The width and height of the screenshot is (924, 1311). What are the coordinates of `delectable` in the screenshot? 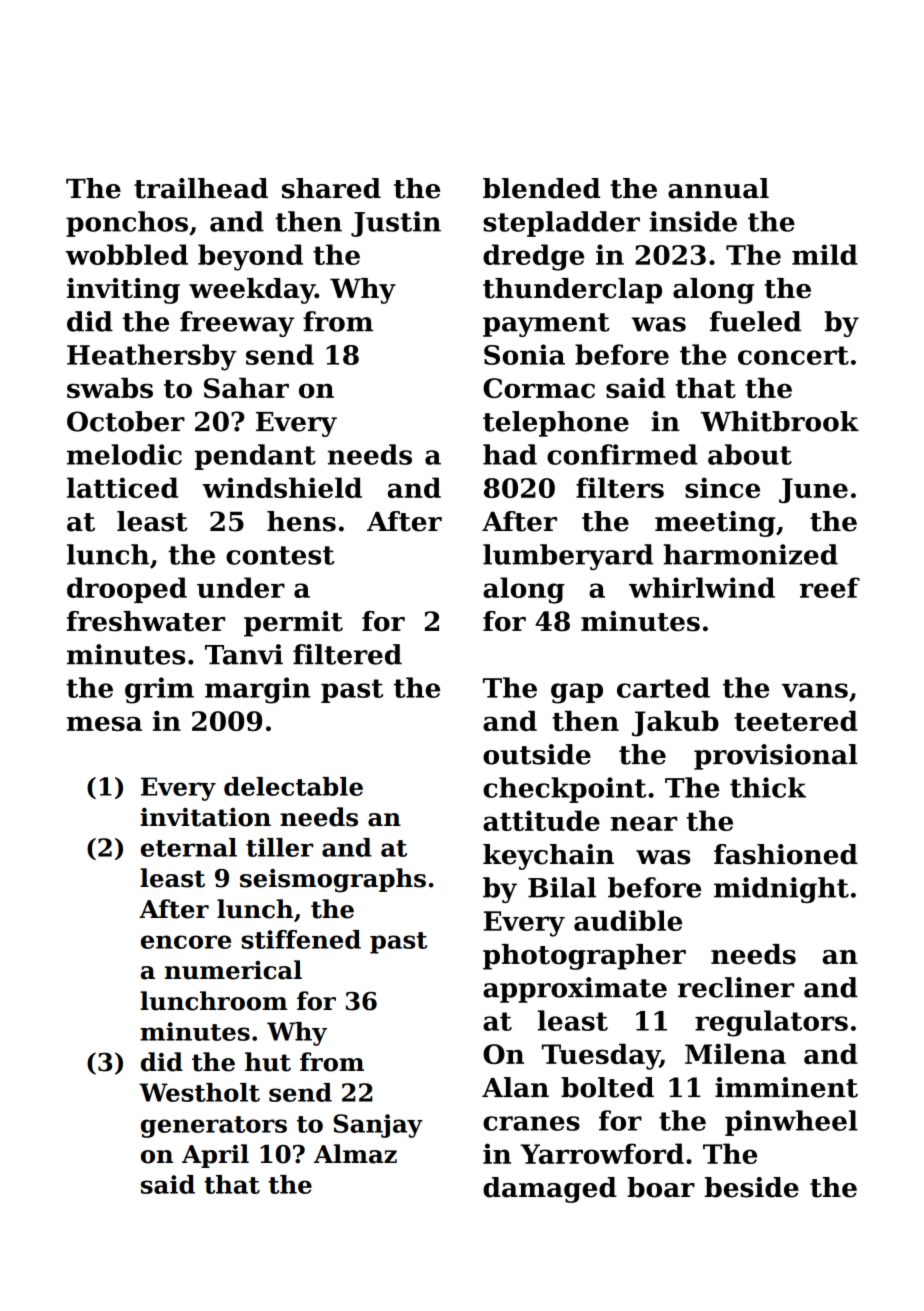 It's located at (293, 786).
